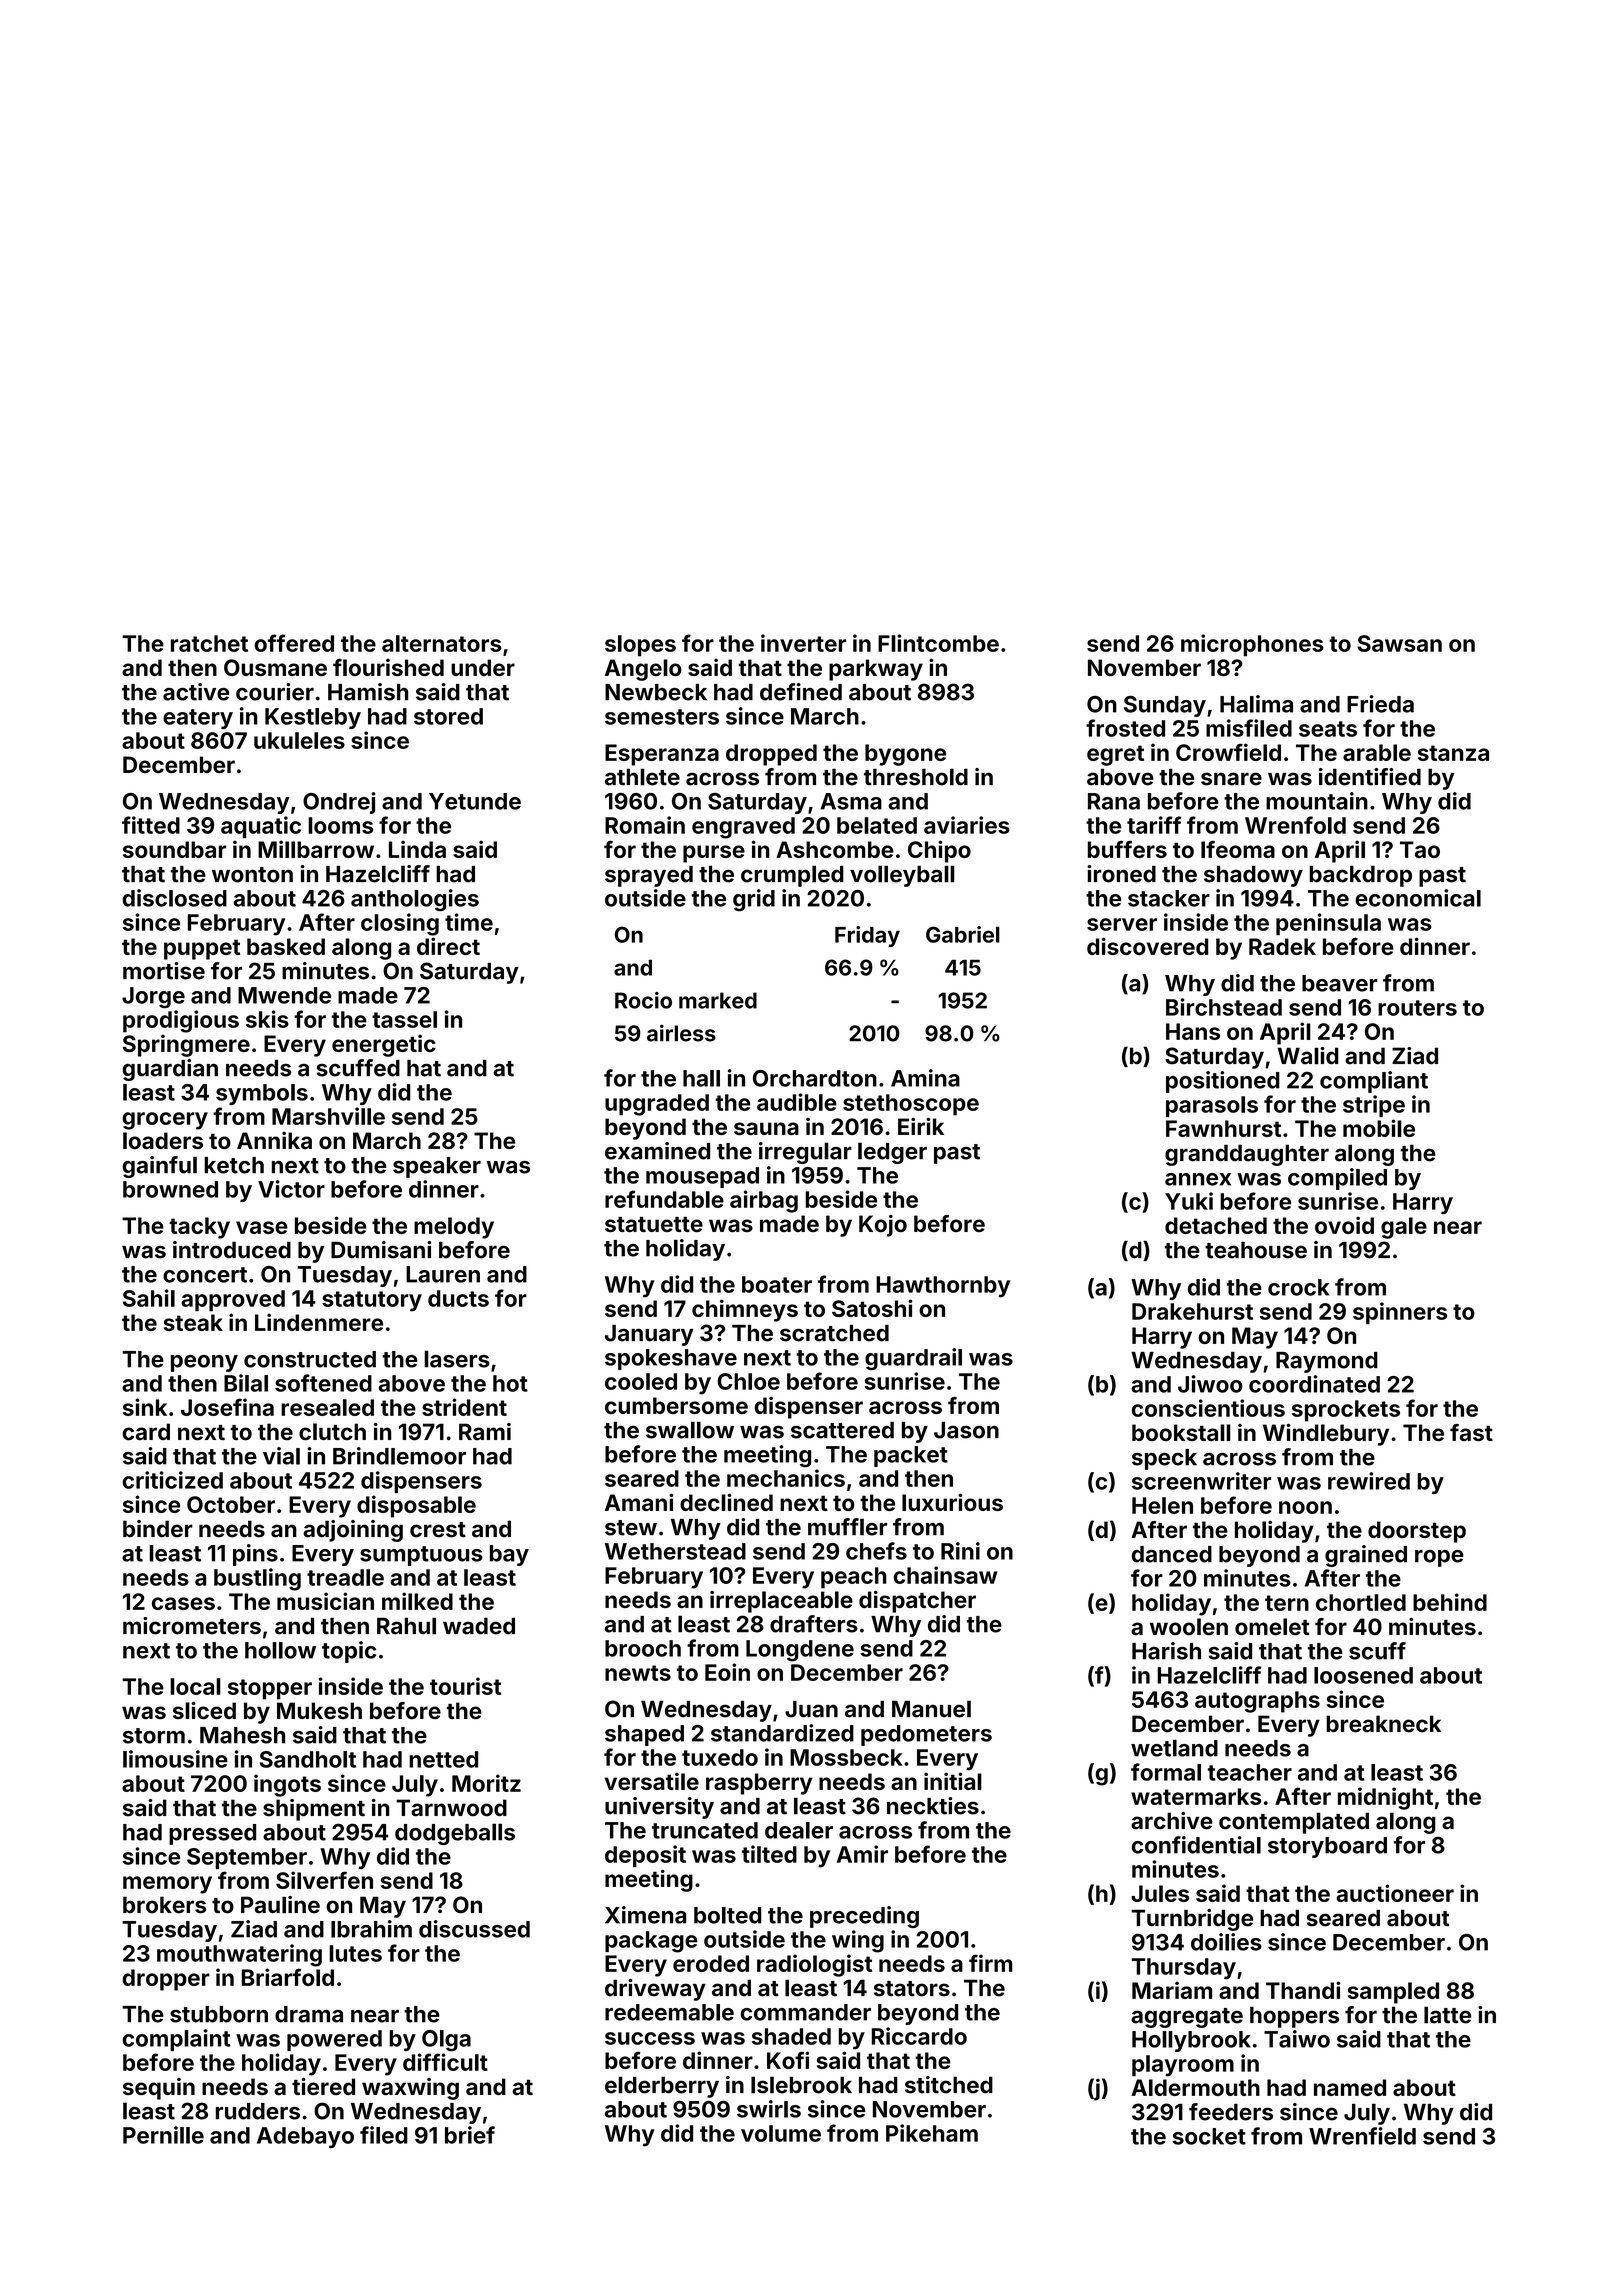 The width and height of the page is (1620, 2292). I want to click on Frieda, so click(1380, 704).
